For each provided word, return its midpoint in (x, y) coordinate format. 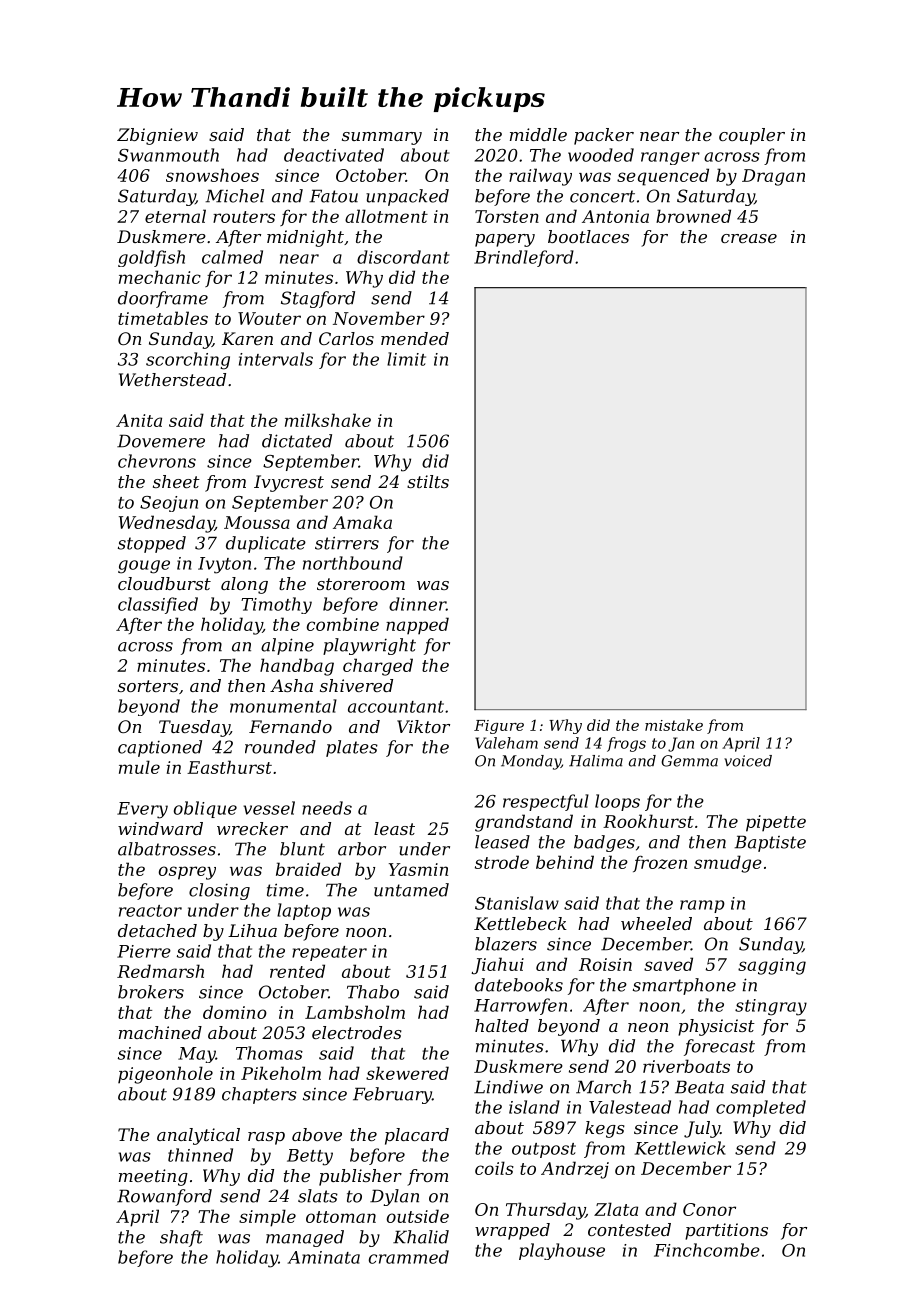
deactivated (334, 155)
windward (160, 828)
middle (538, 134)
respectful (546, 802)
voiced (748, 761)
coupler (752, 136)
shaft (181, 1238)
